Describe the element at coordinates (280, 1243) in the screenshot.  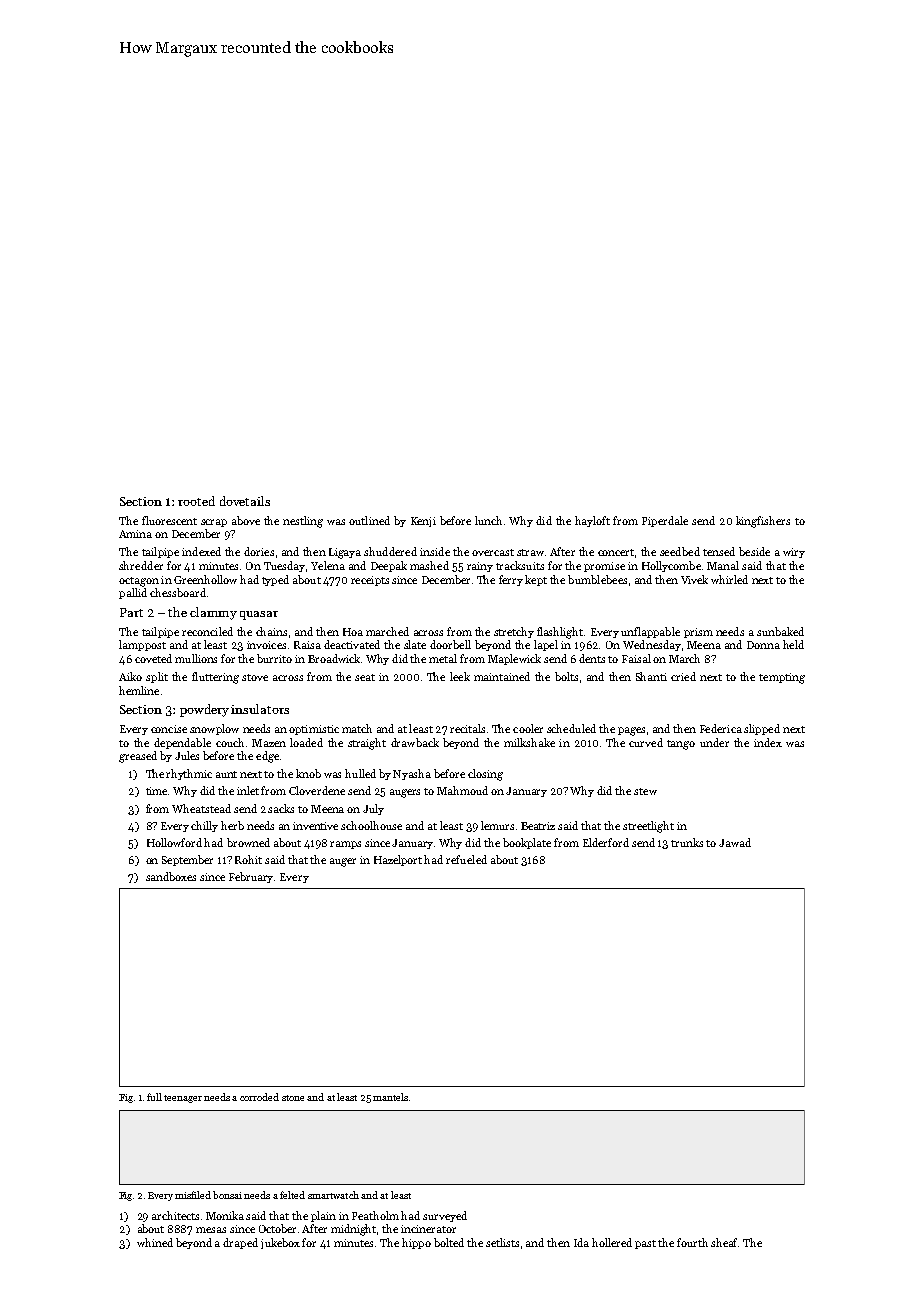
I see `jukebox` at that location.
